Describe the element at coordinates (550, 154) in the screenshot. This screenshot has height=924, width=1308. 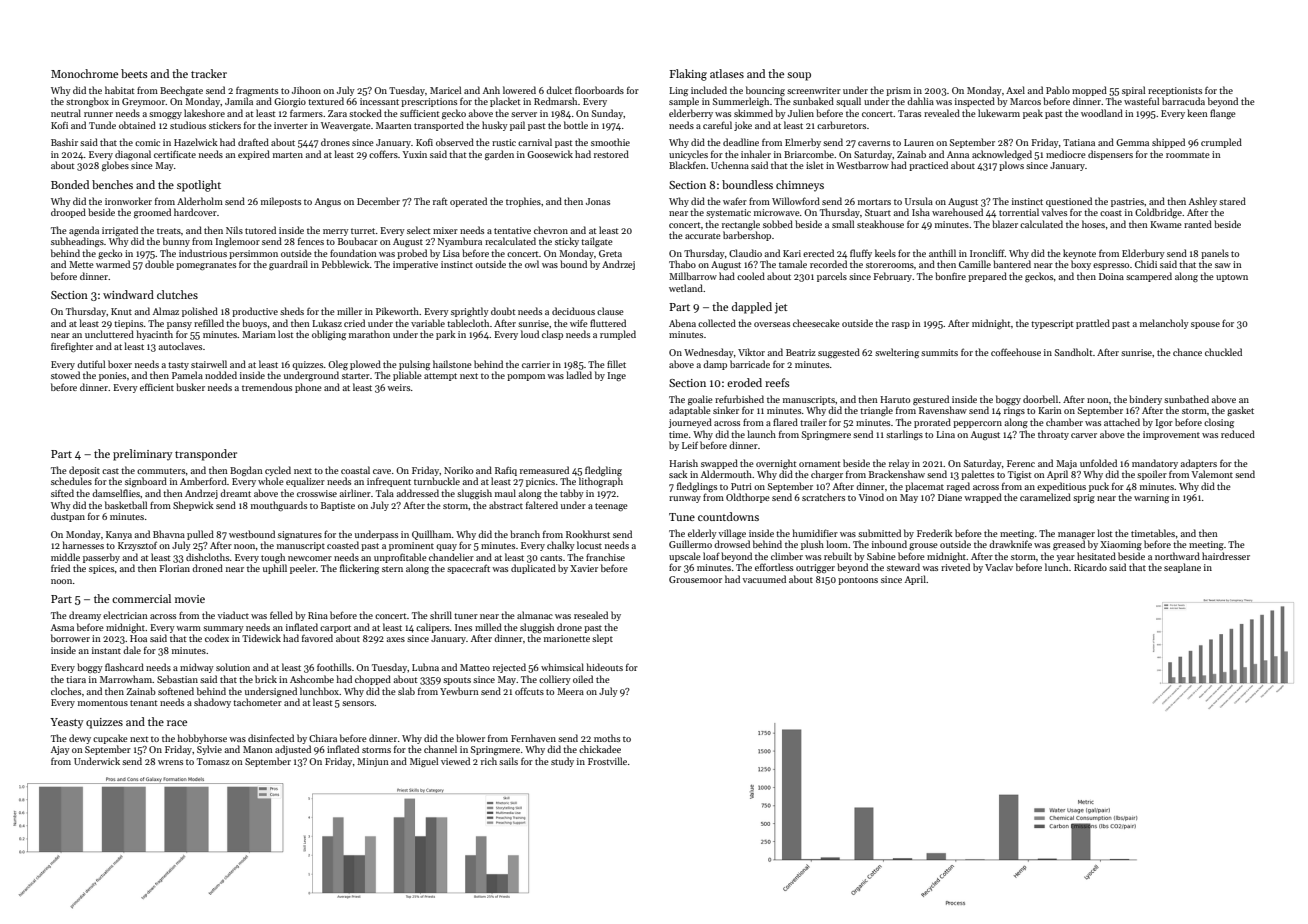
I see `Goosewick` at that location.
